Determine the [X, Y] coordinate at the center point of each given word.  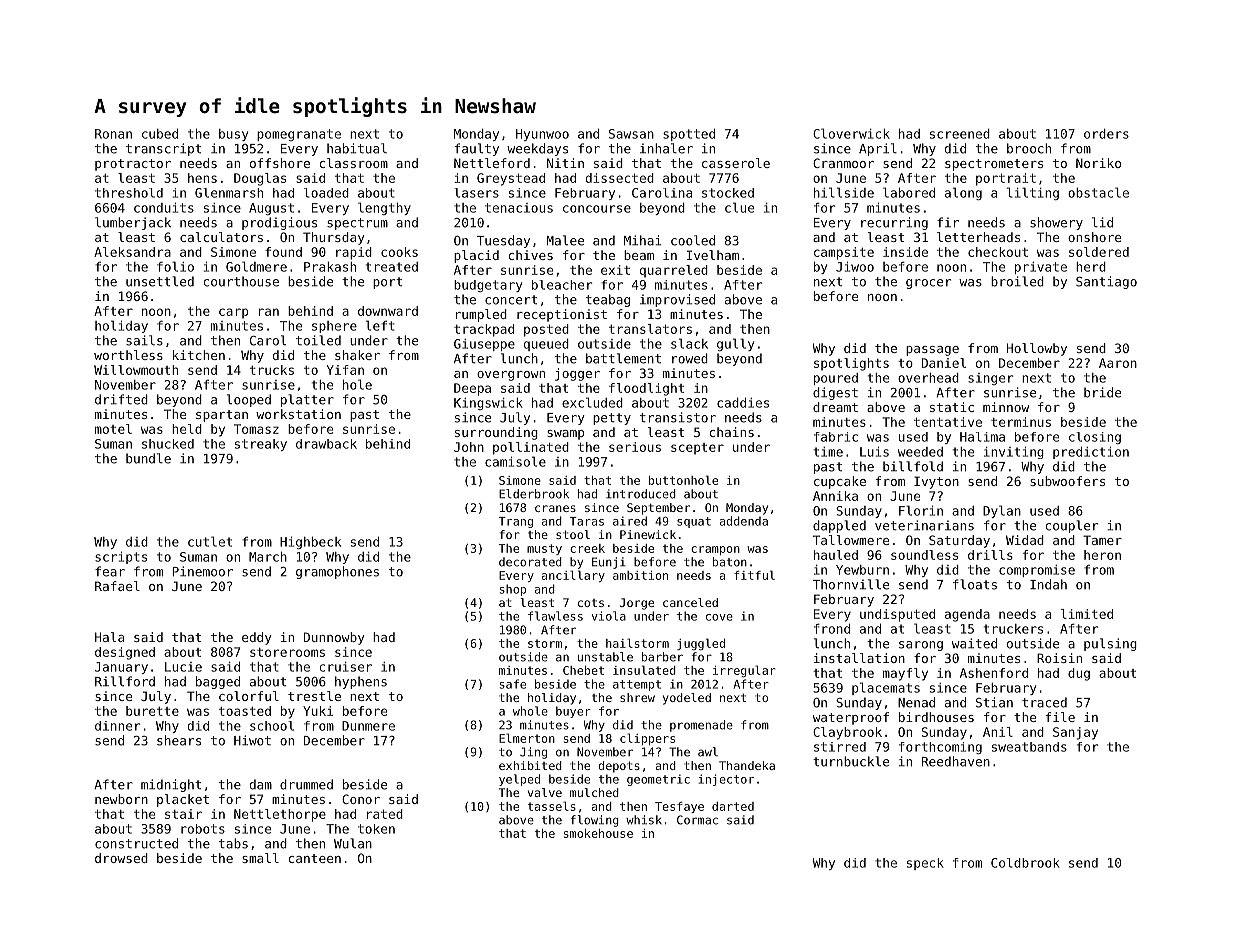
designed [125, 653]
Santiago [1106, 282]
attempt [637, 685]
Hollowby [1037, 349]
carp [233, 313]
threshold [129, 193]
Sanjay [1075, 733]
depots [619, 767]
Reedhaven [956, 761]
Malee [565, 240]
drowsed [121, 858]
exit [615, 270]
